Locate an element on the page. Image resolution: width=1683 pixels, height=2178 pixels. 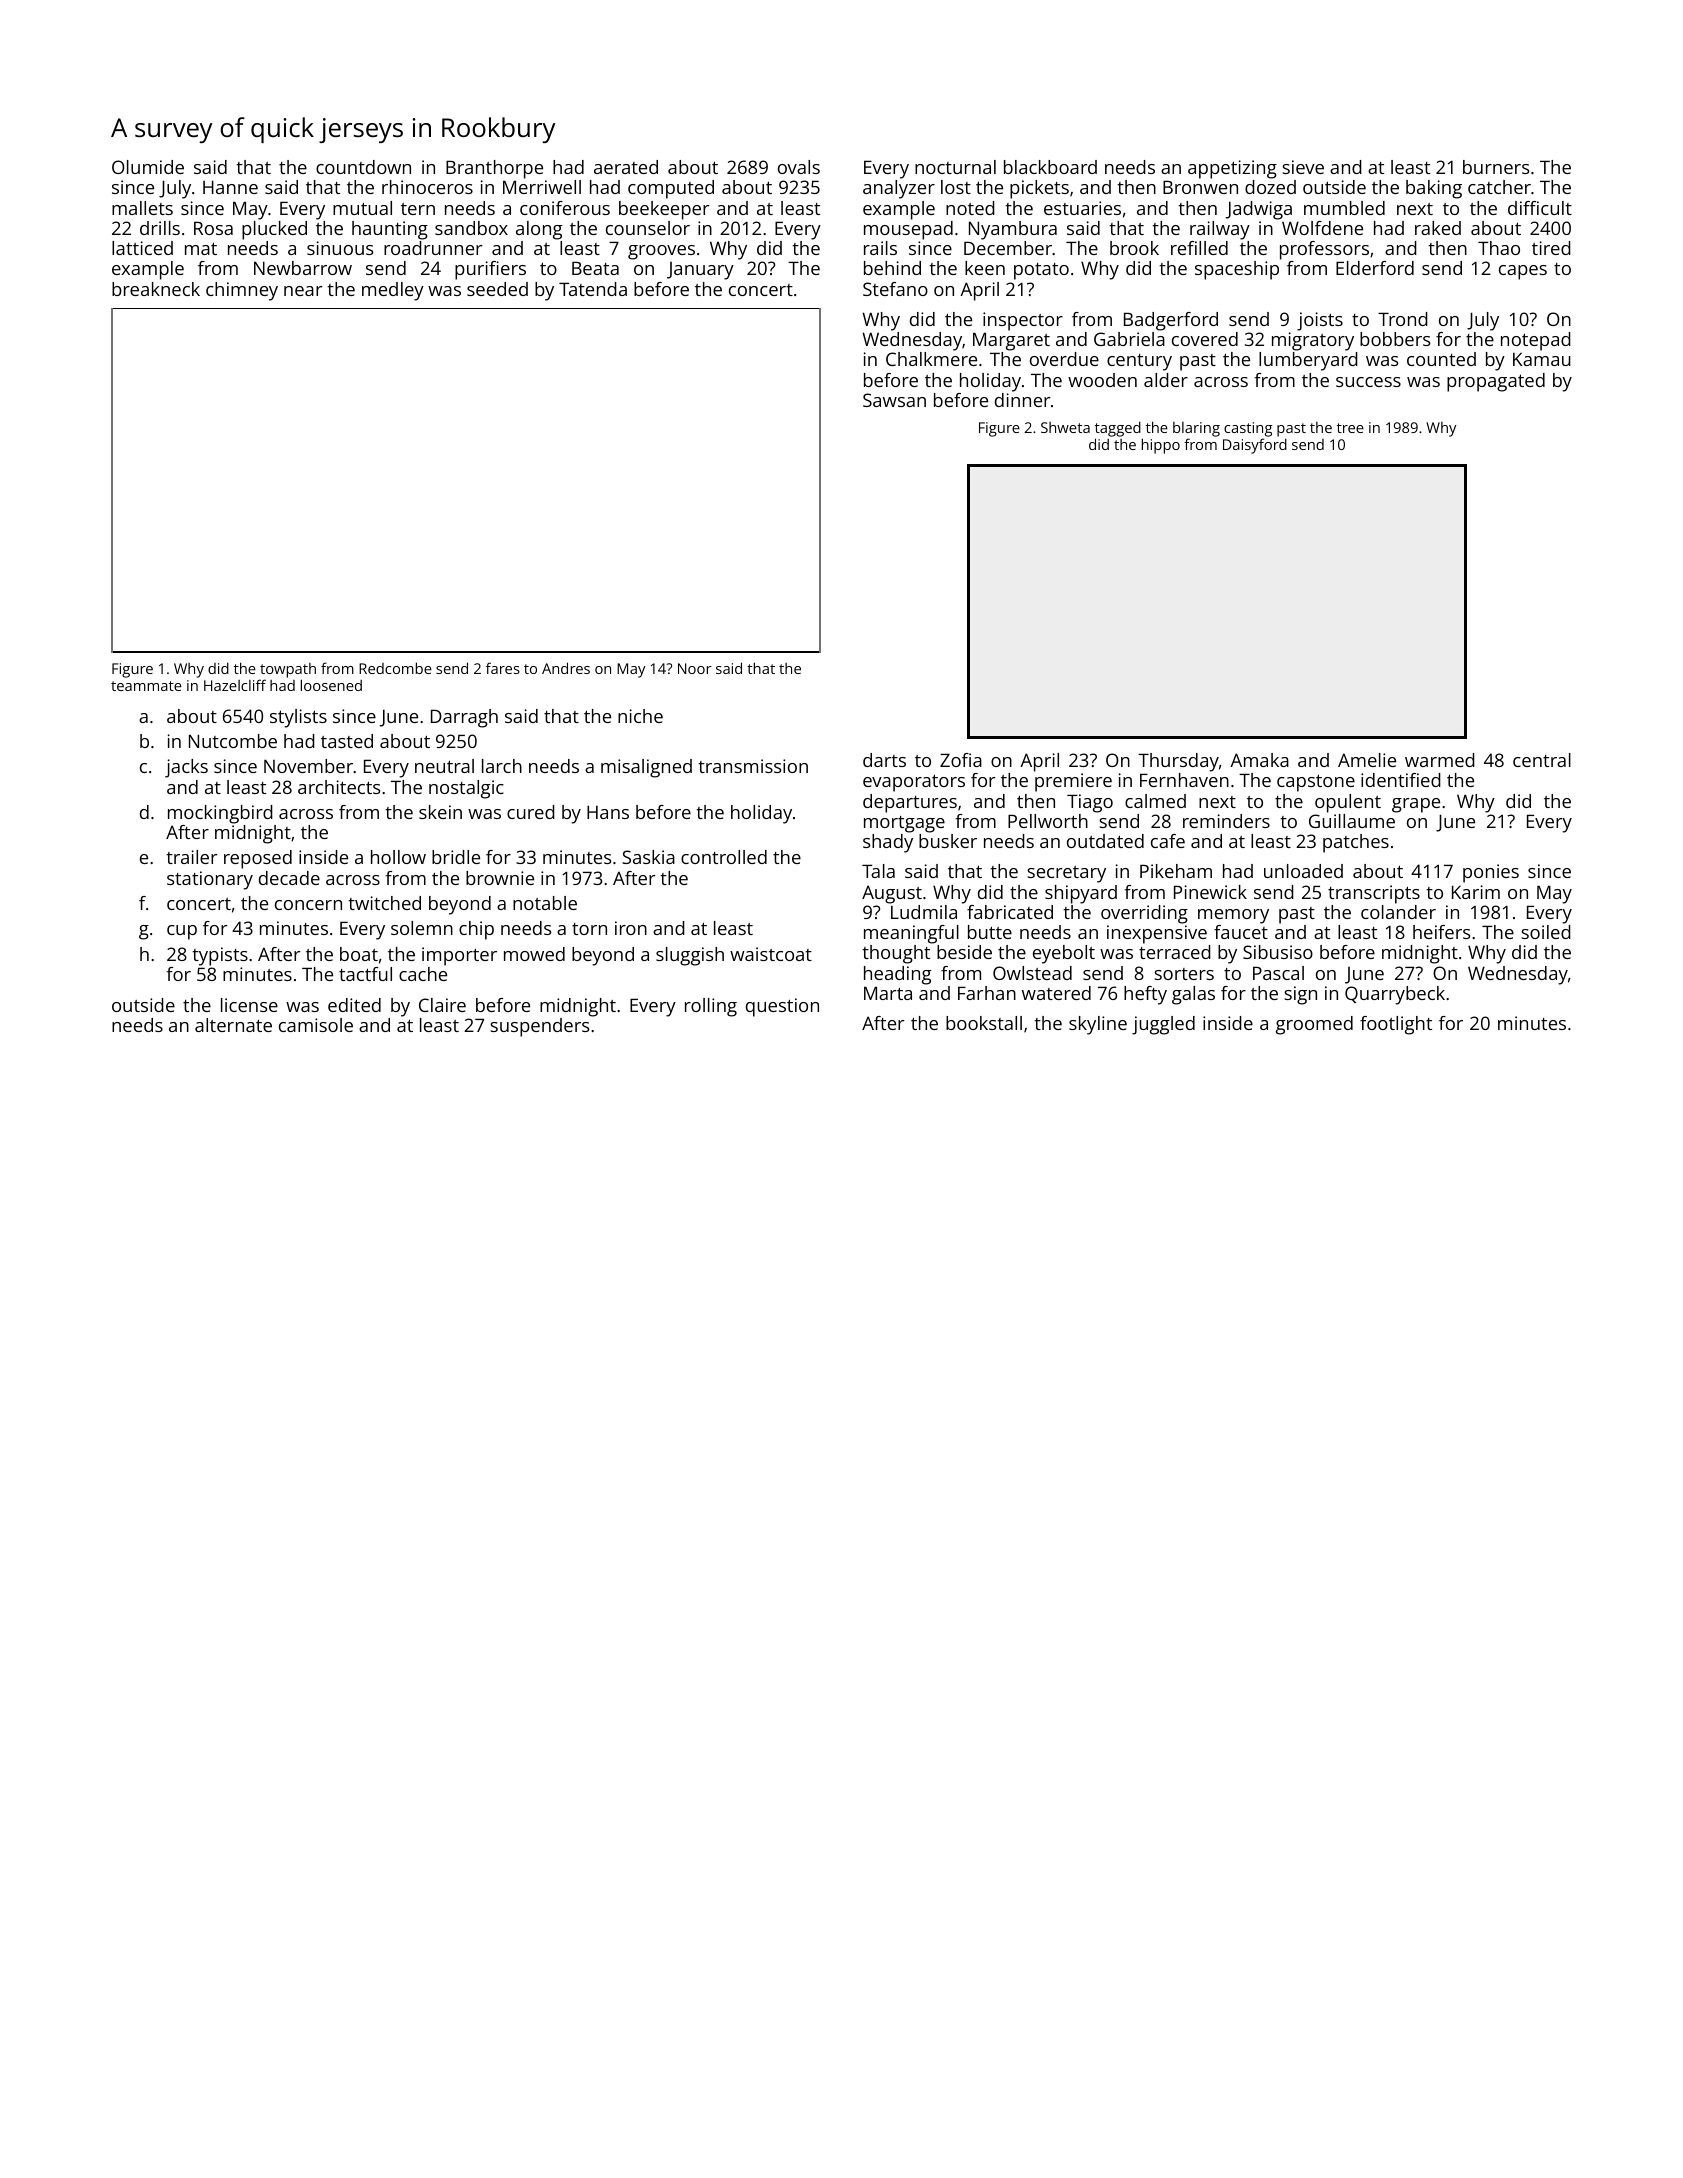
warmed is located at coordinates (1440, 760).
